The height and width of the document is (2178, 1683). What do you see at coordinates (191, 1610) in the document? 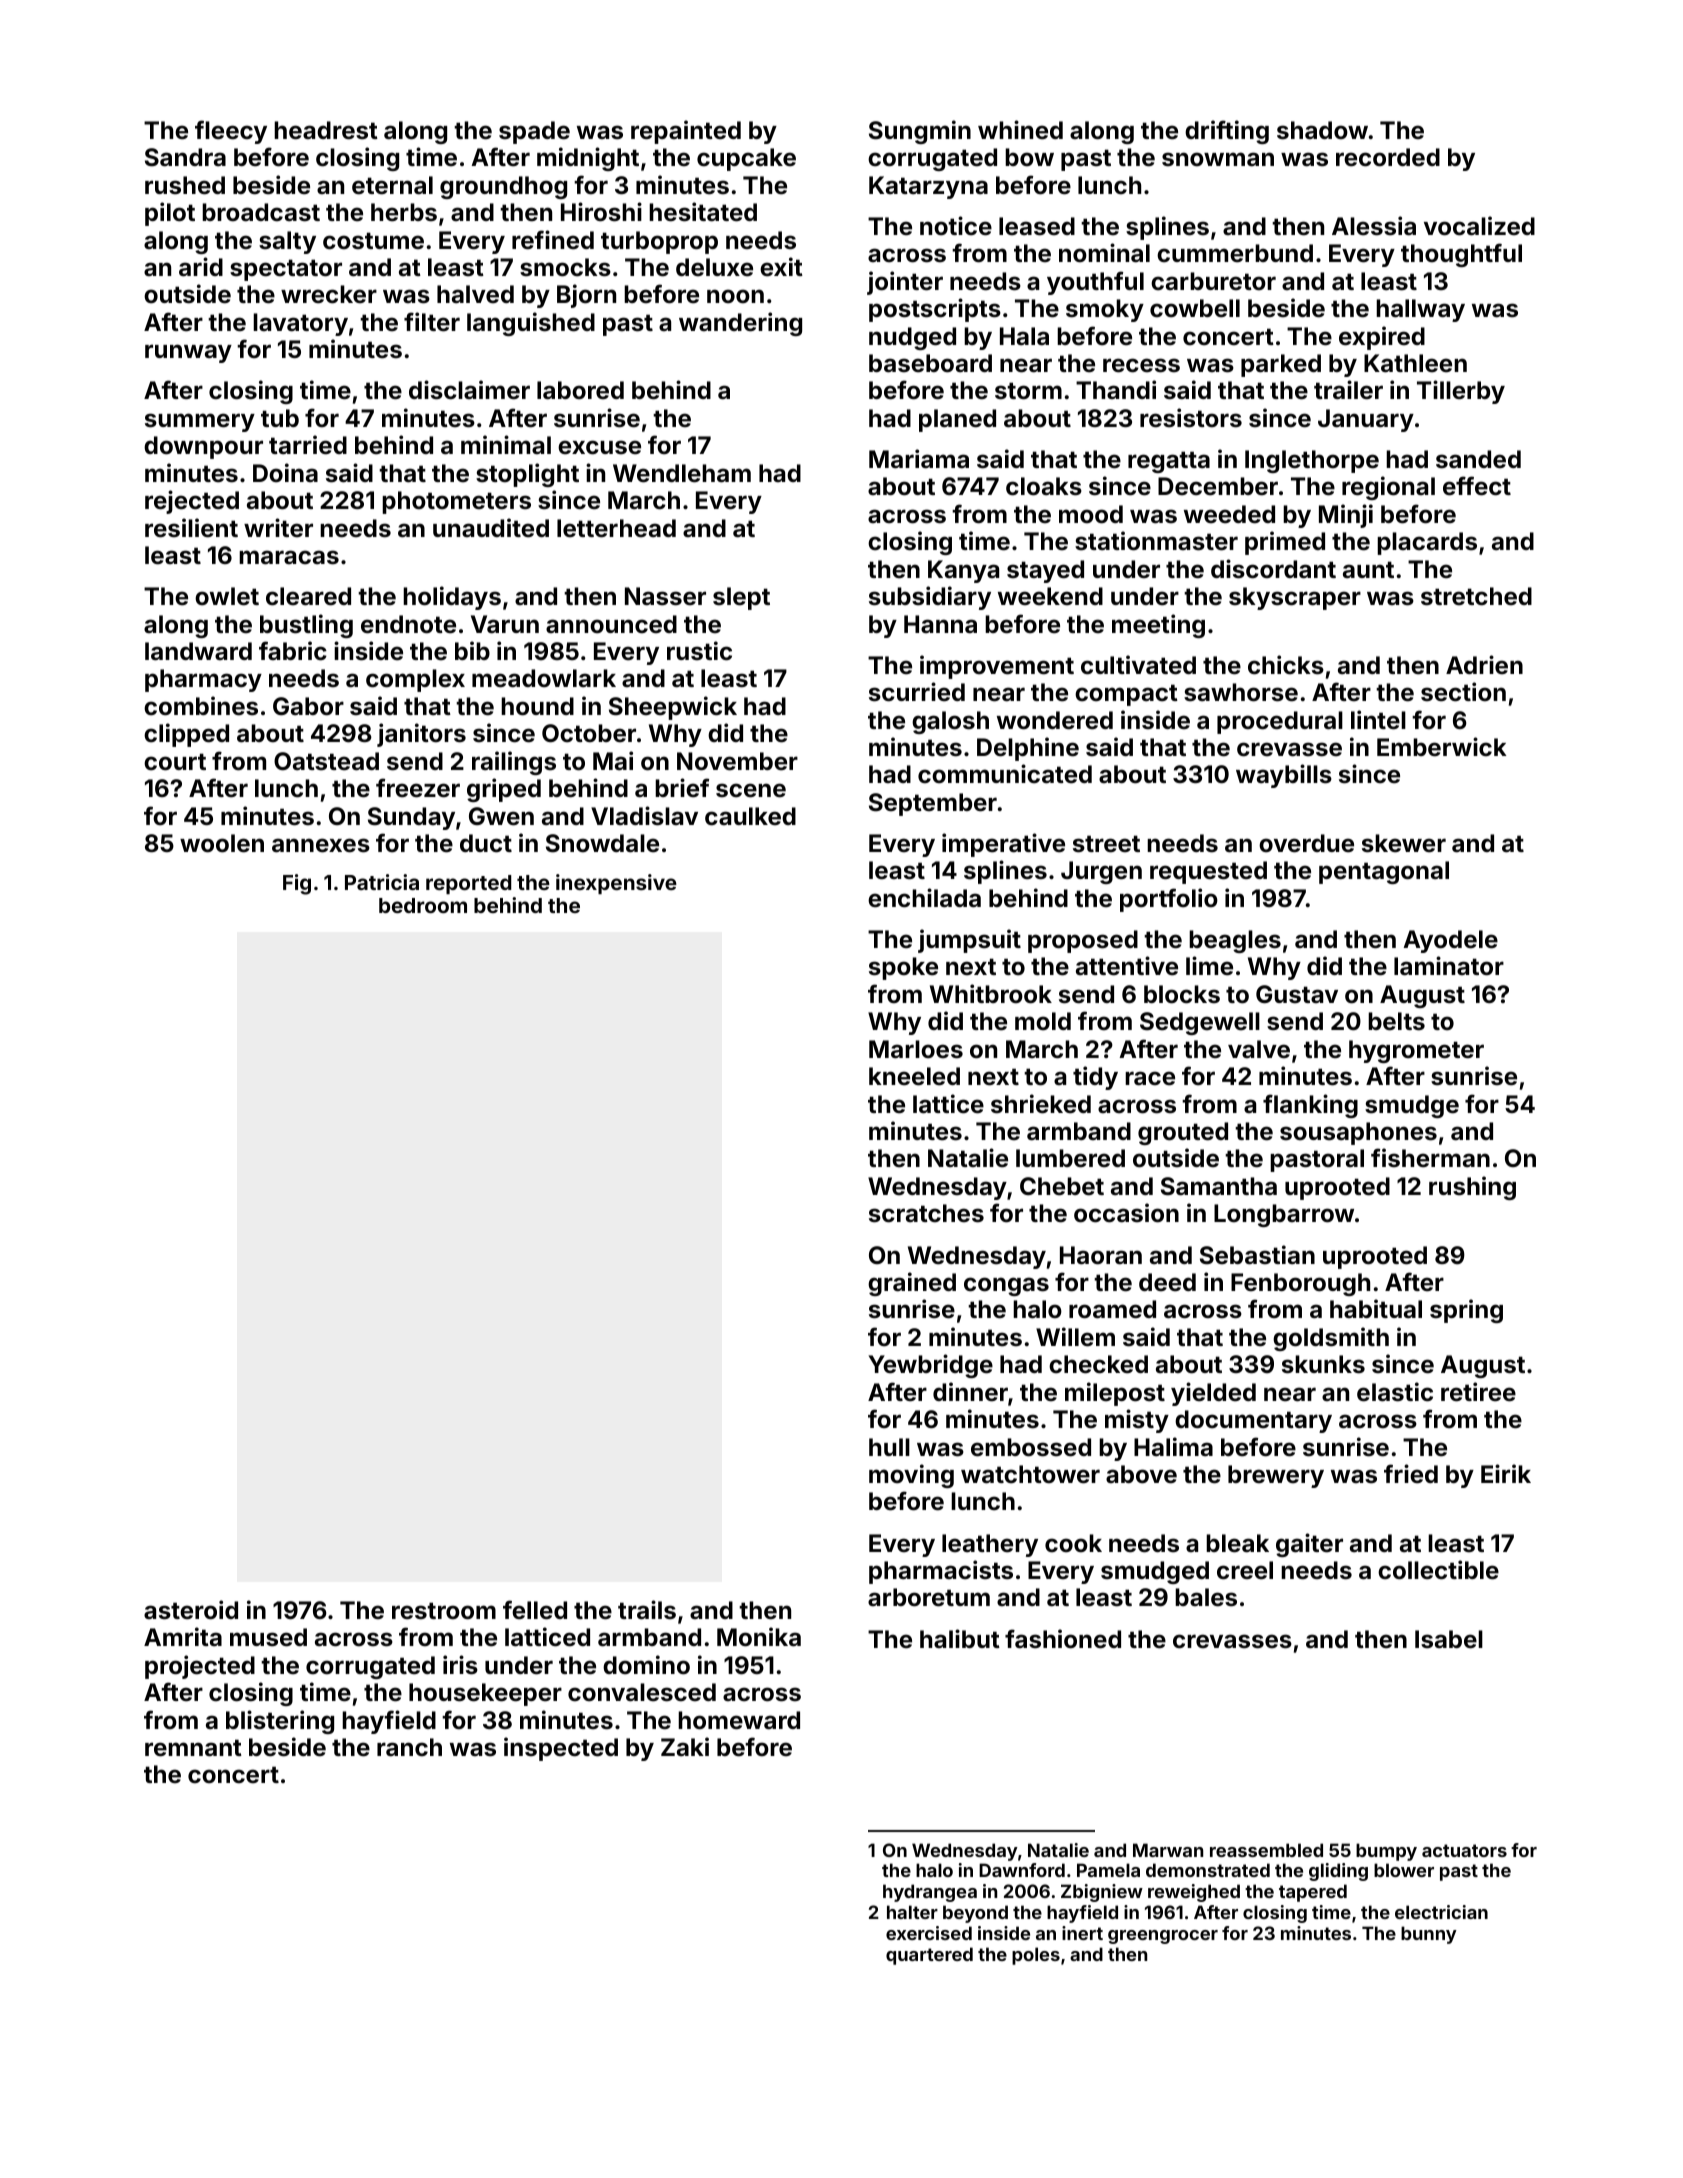
I see `asteroid` at bounding box center [191, 1610].
